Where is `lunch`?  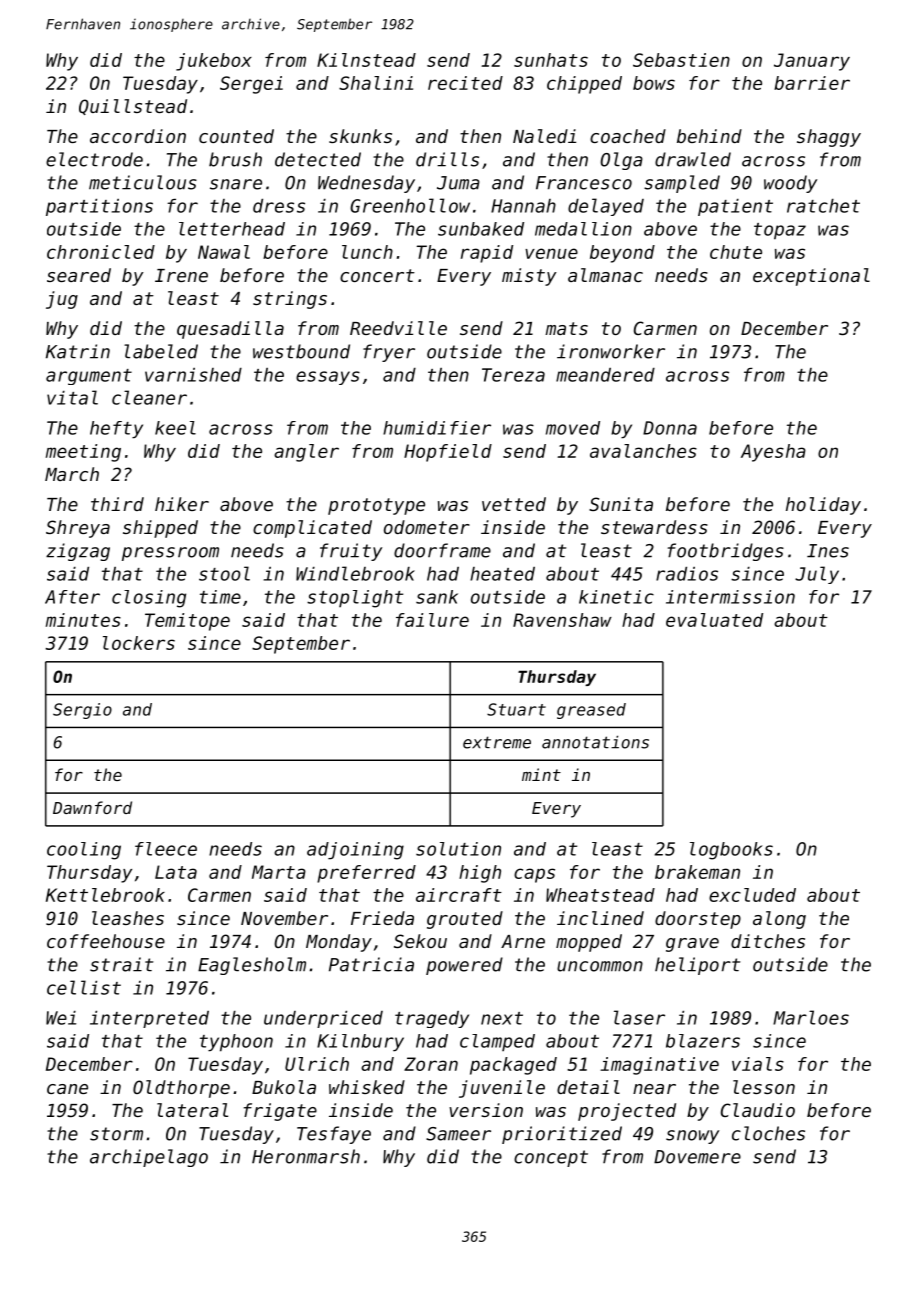
lunch is located at coordinates (367, 252).
